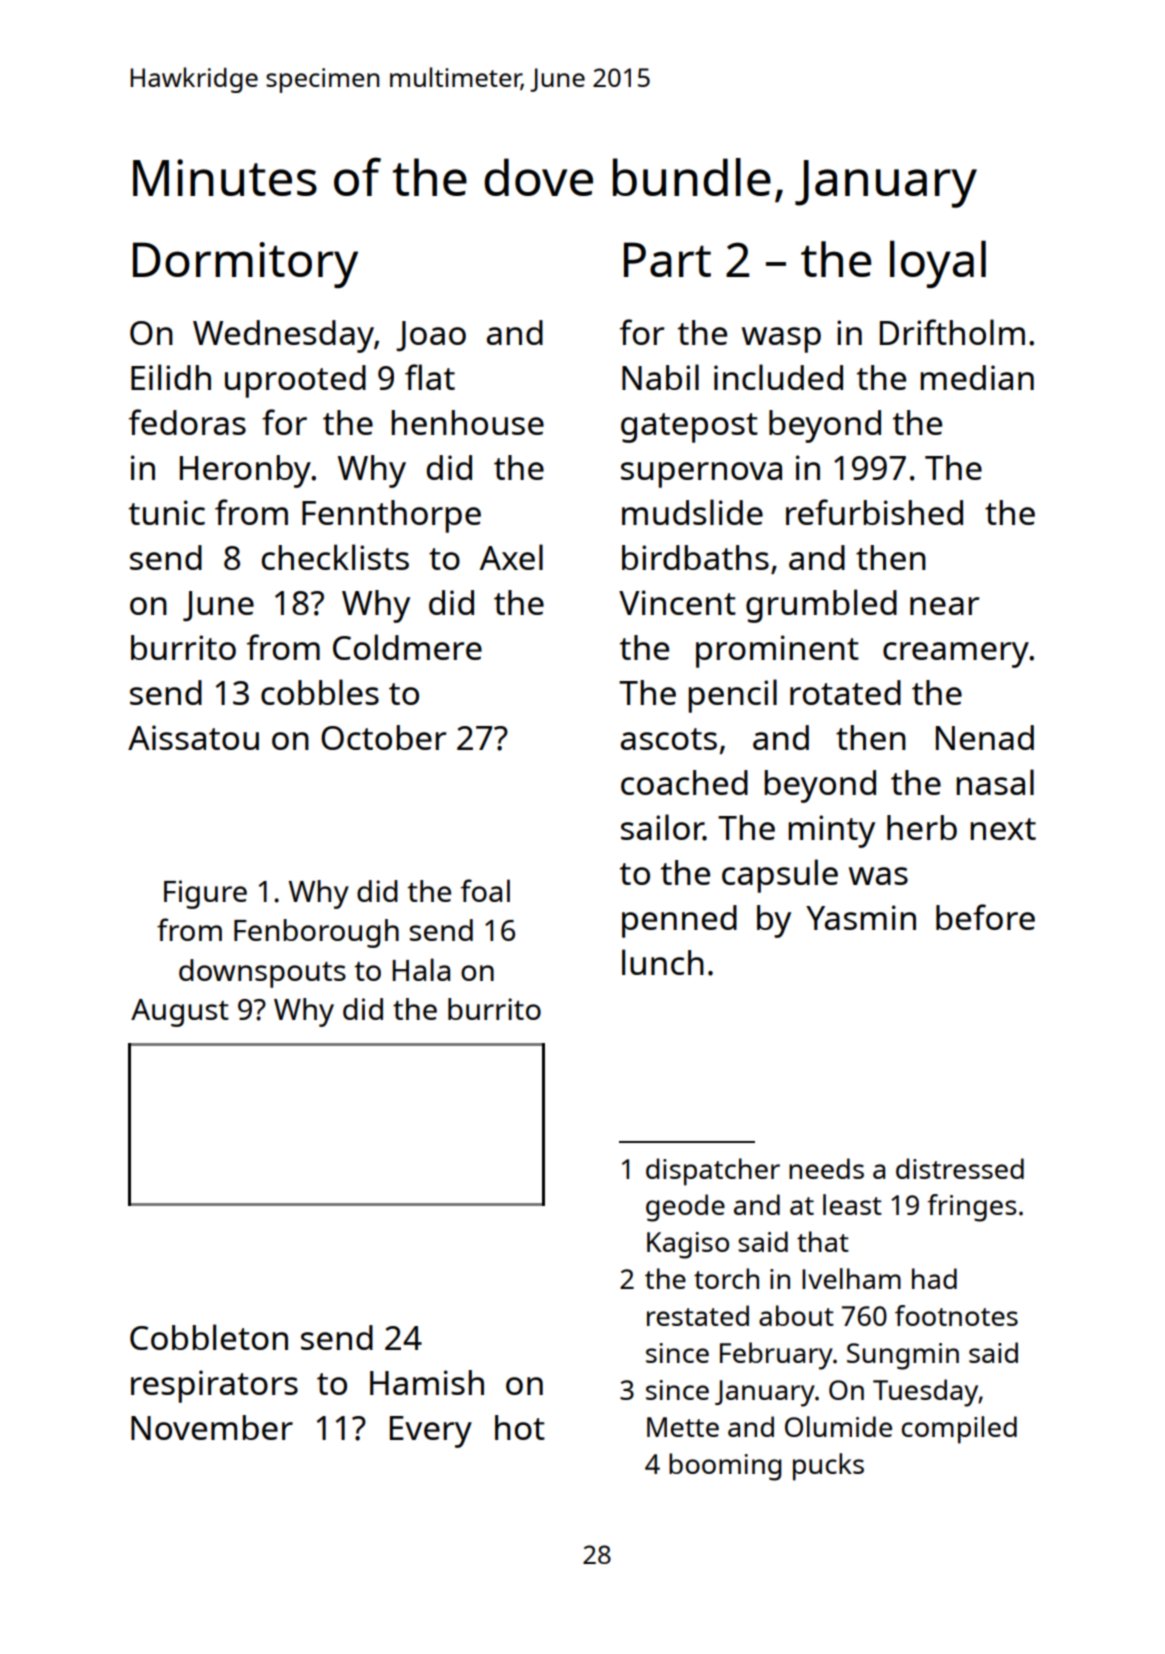 The width and height of the screenshot is (1165, 1654). What do you see at coordinates (938, 264) in the screenshot?
I see `loyal` at bounding box center [938, 264].
